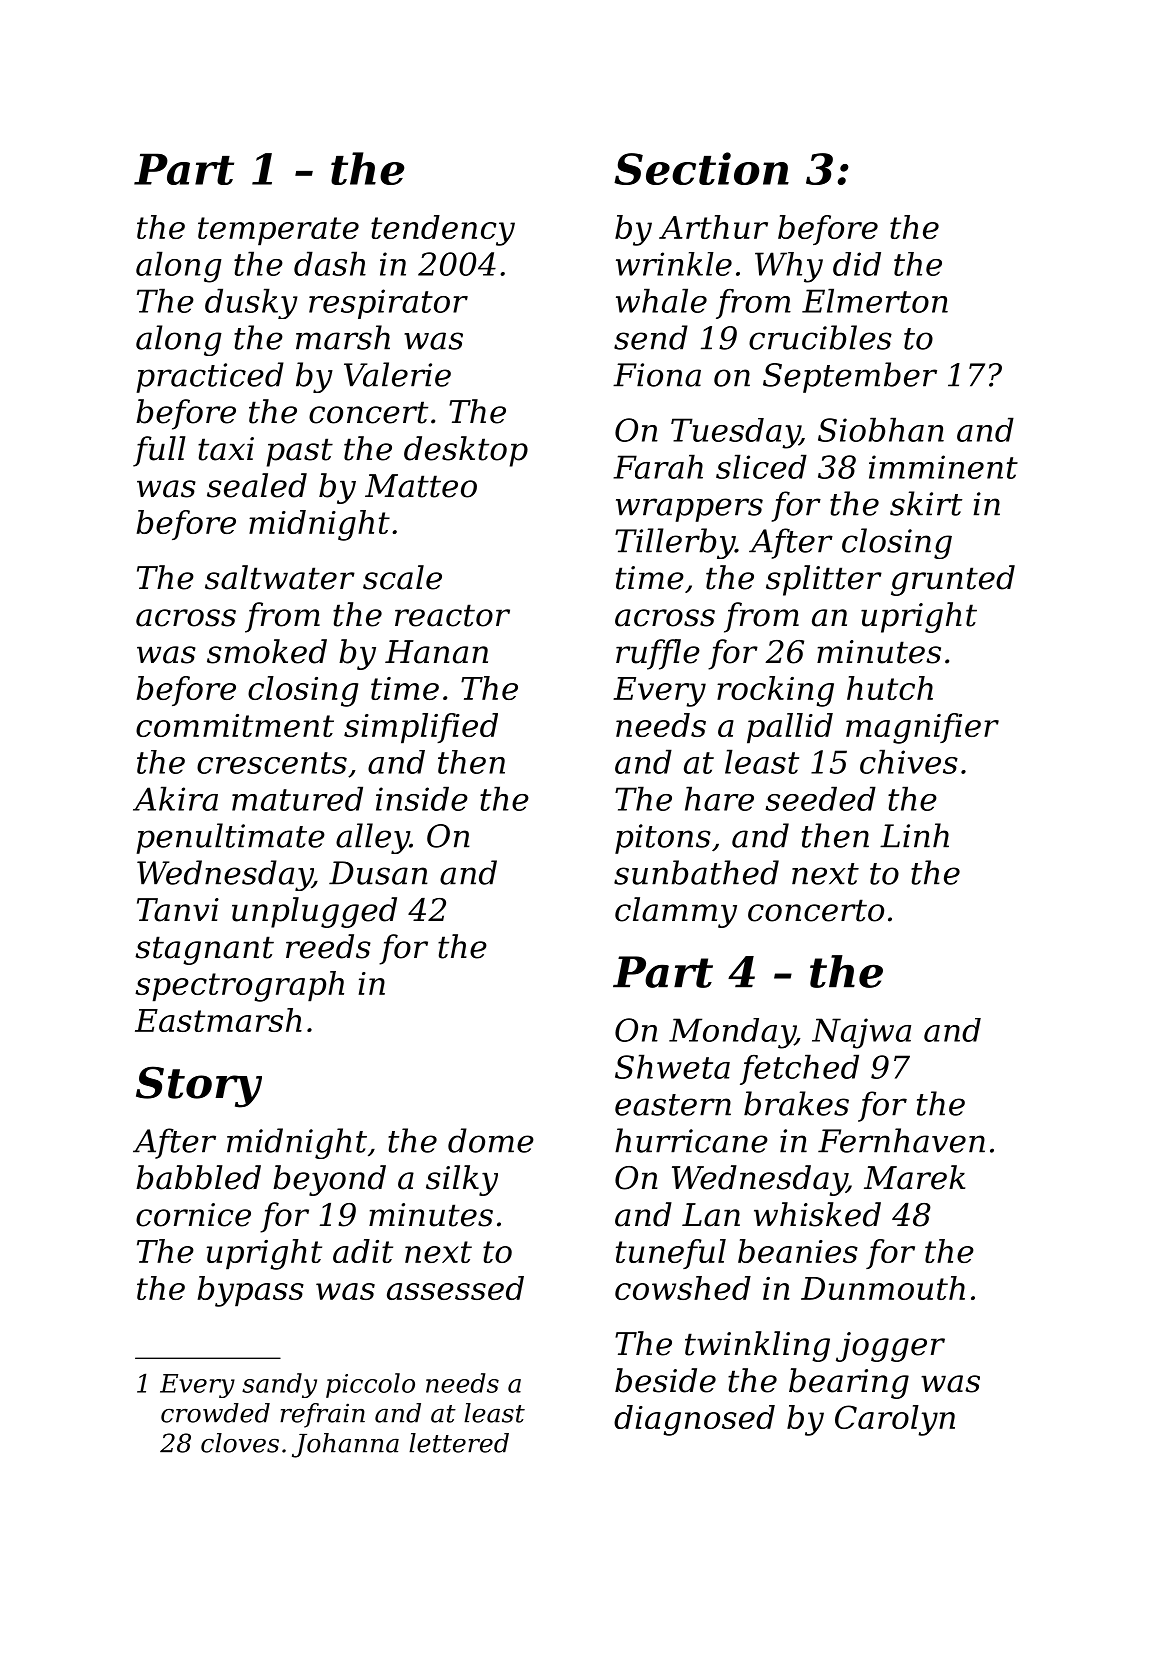 The height and width of the document is (1654, 1165). Describe the element at coordinates (713, 227) in the document. I see `Arthur` at that location.
